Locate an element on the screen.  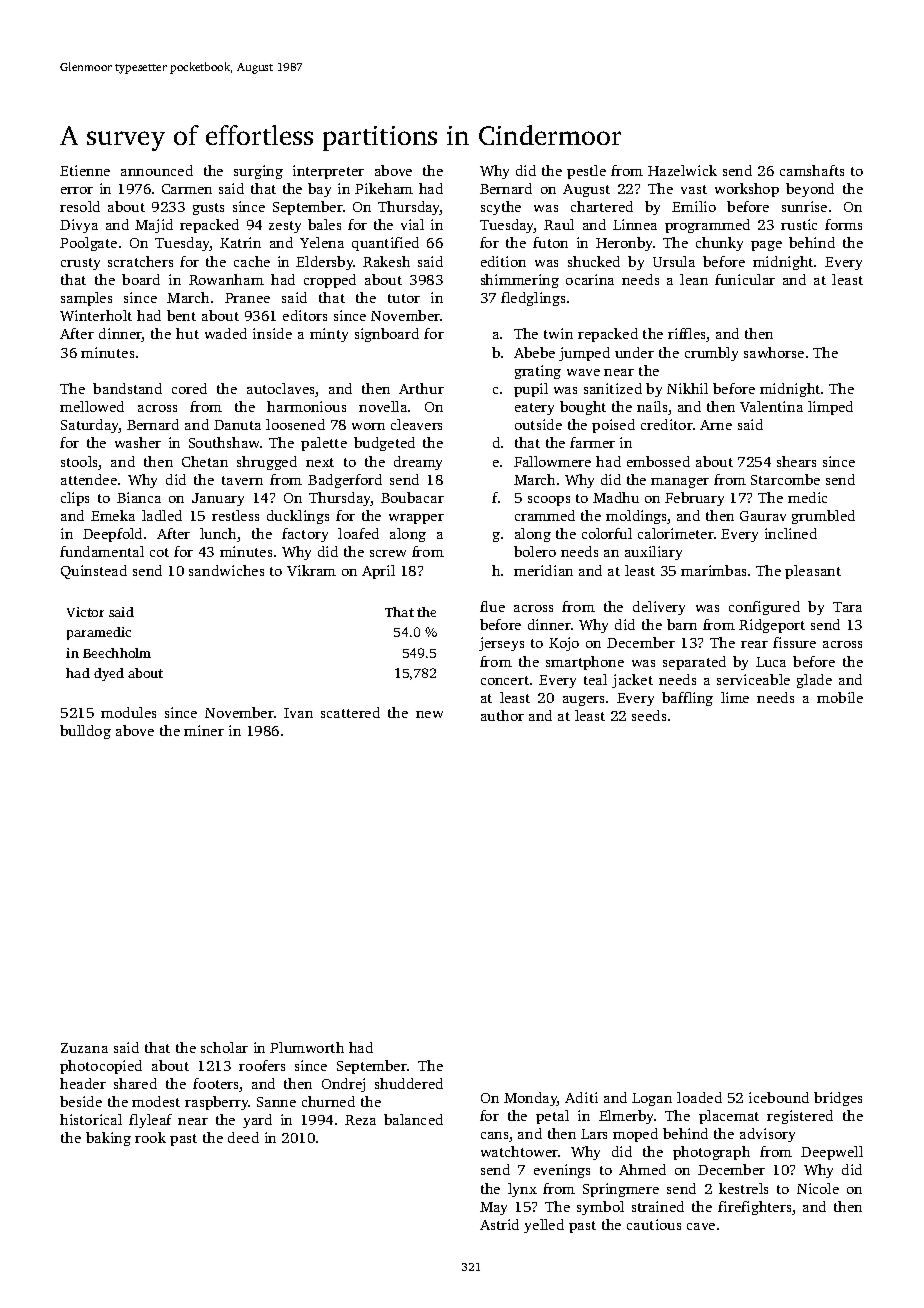
Plumworth is located at coordinates (307, 1047).
